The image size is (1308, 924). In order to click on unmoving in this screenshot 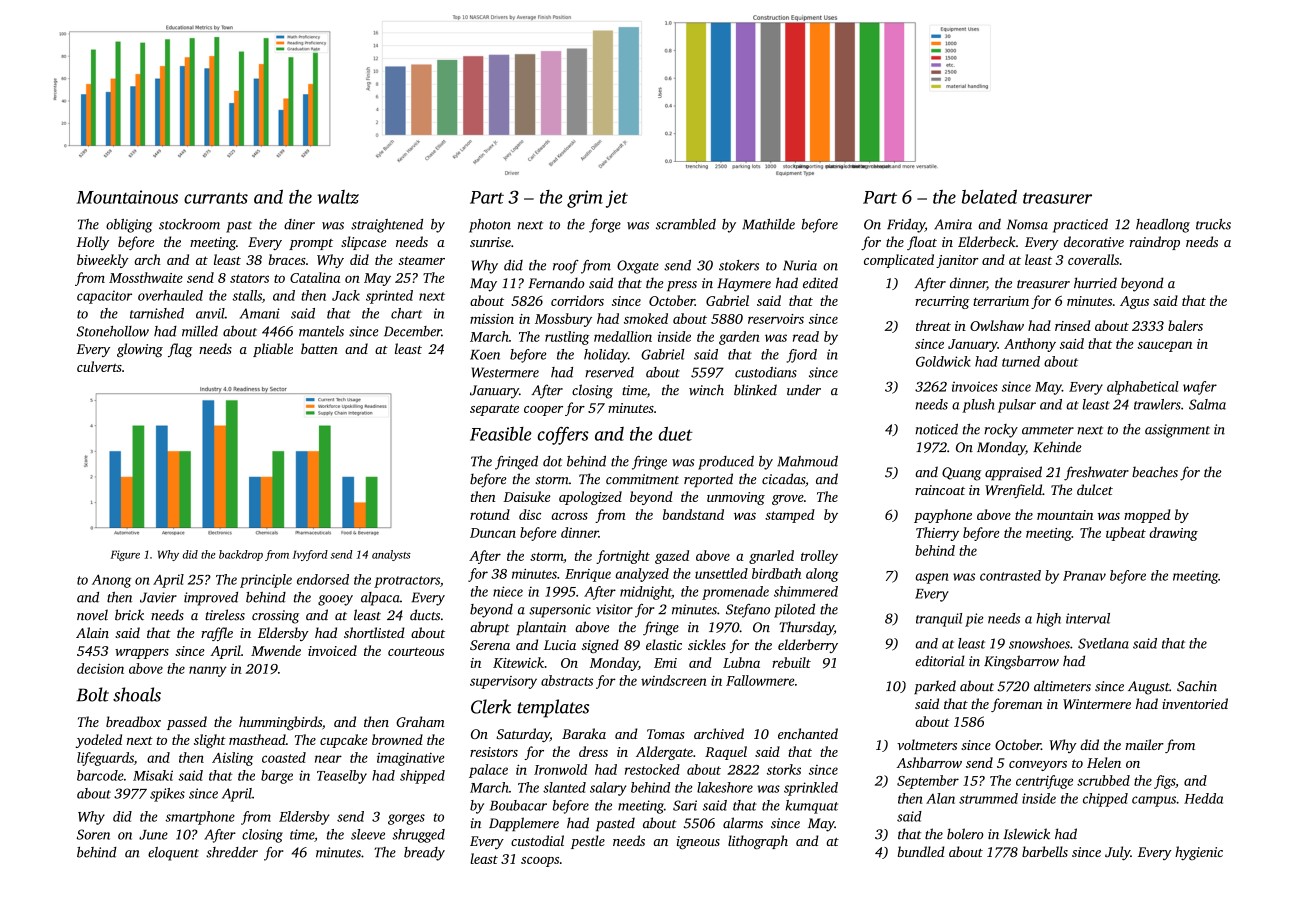, I will do `click(736, 498)`.
